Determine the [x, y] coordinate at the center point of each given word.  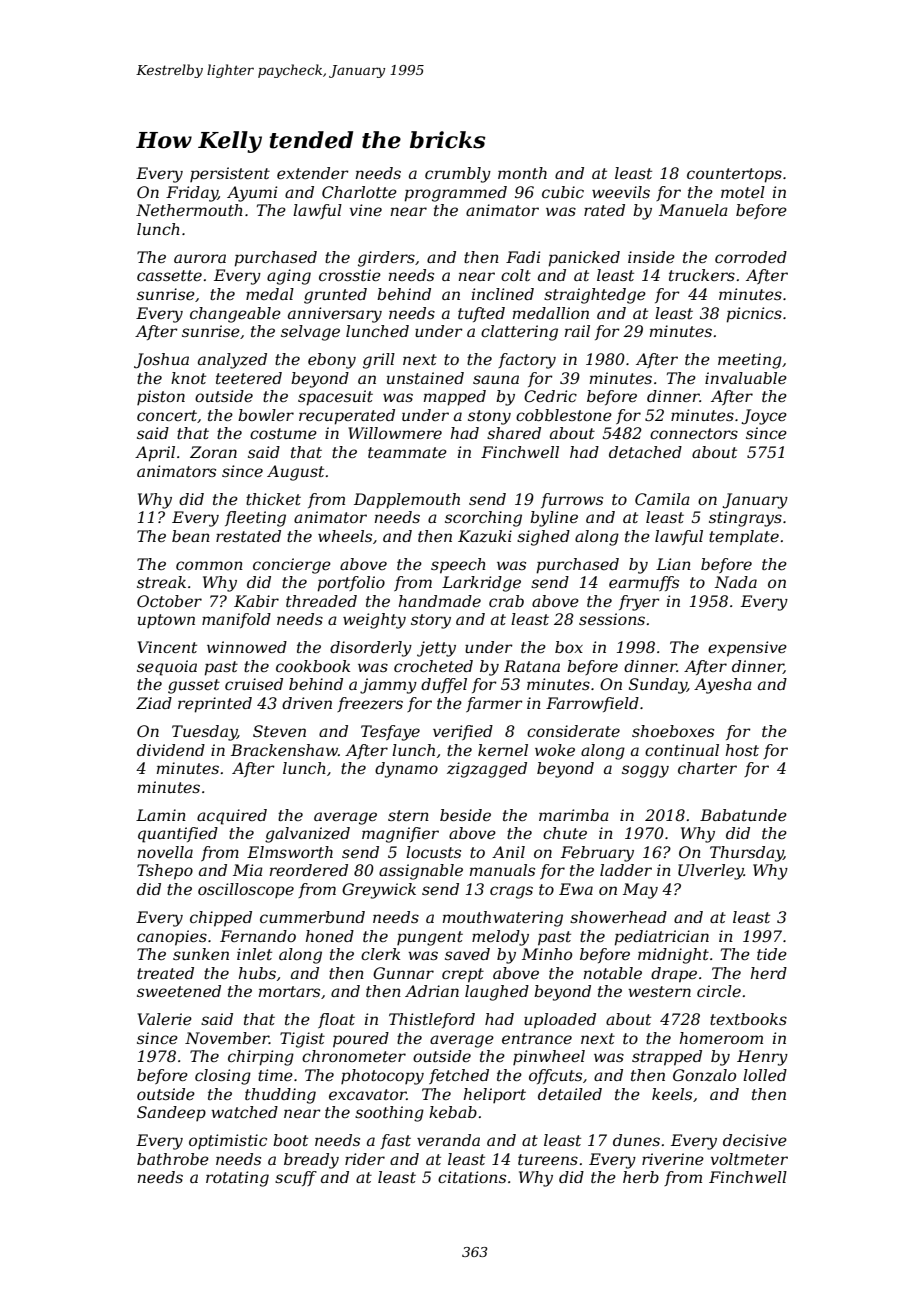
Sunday [658, 686]
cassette [169, 275]
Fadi [523, 257]
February [597, 854]
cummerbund [312, 917]
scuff [296, 1178]
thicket [273, 499]
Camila [662, 499]
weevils [621, 192]
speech [458, 566]
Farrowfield [592, 704]
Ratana [532, 666]
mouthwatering [503, 919]
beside [465, 815]
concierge [292, 566]
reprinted [215, 705]
